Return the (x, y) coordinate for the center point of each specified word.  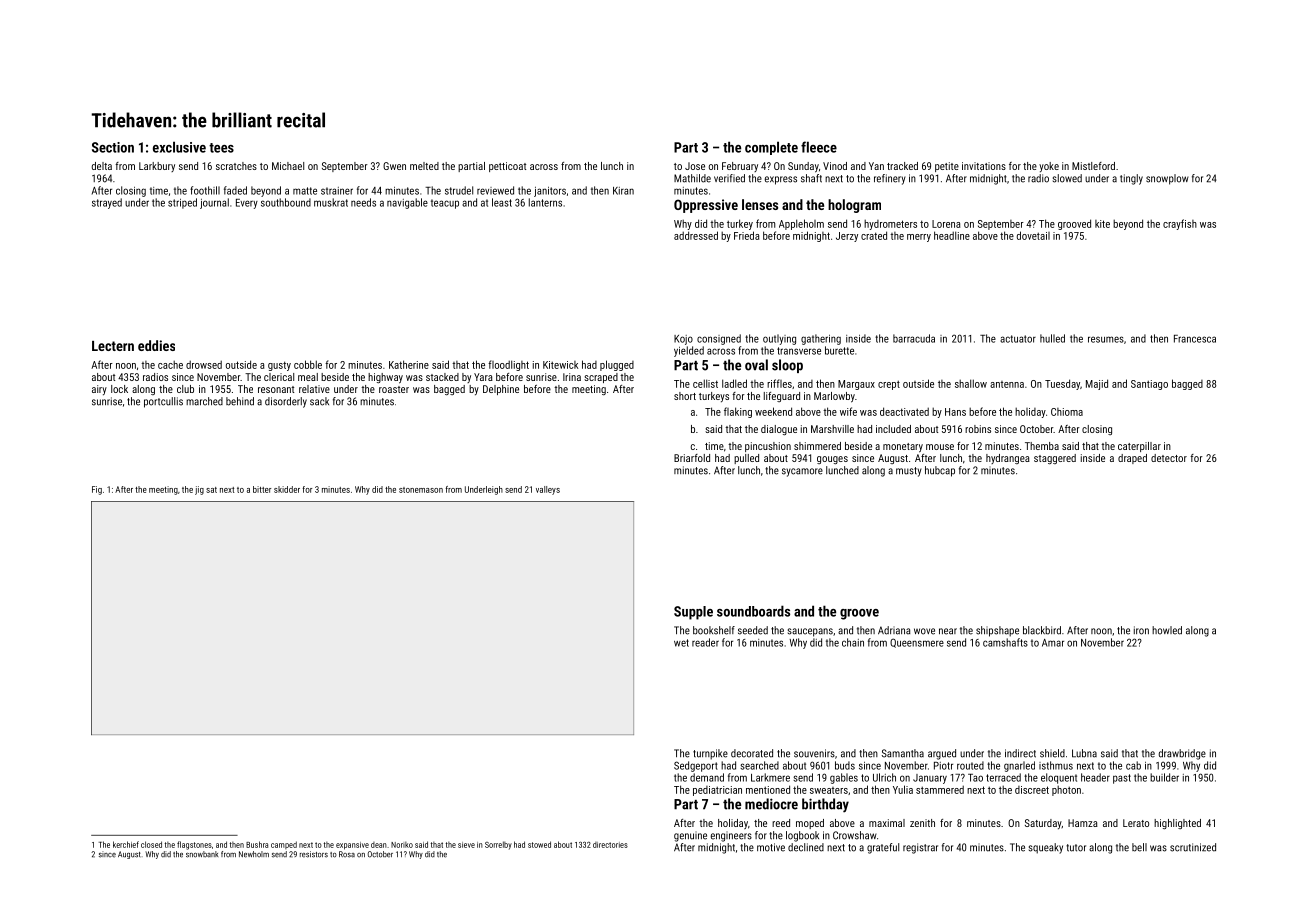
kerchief (126, 844)
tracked (902, 166)
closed (151, 844)
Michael (288, 166)
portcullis (163, 402)
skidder (287, 489)
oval (756, 365)
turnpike (710, 754)
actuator (1018, 339)
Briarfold (692, 458)
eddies (156, 345)
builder (1164, 777)
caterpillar (1139, 447)
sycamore (802, 472)
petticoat (507, 167)
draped (1132, 459)
